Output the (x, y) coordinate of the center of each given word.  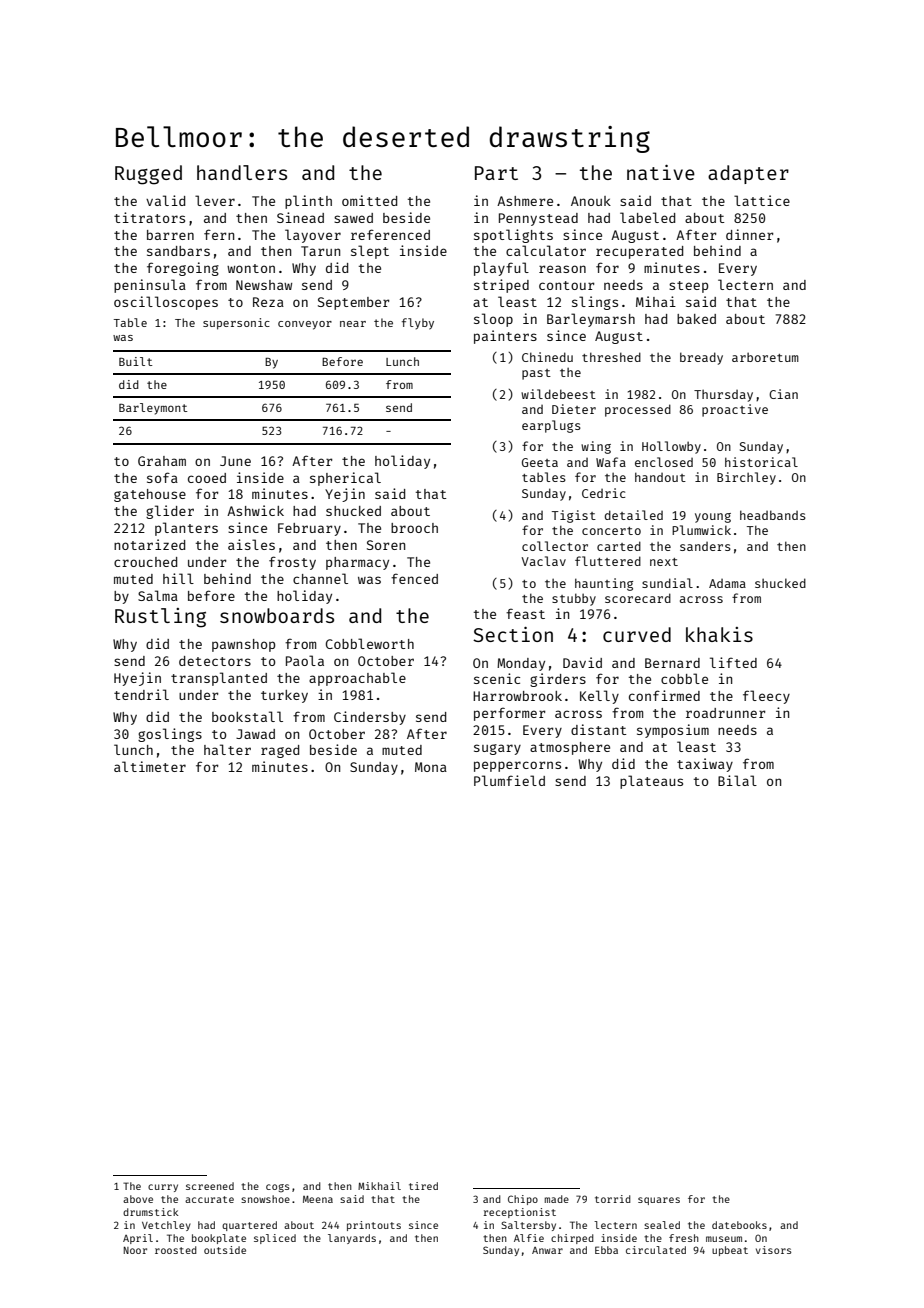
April (138, 1239)
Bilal (737, 780)
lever (215, 200)
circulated (656, 1250)
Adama (727, 583)
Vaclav (544, 561)
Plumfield (509, 780)
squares (659, 1201)
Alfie (529, 1238)
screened (210, 1186)
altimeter (150, 766)
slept (370, 252)
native (661, 172)
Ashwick (255, 510)
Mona (431, 767)
